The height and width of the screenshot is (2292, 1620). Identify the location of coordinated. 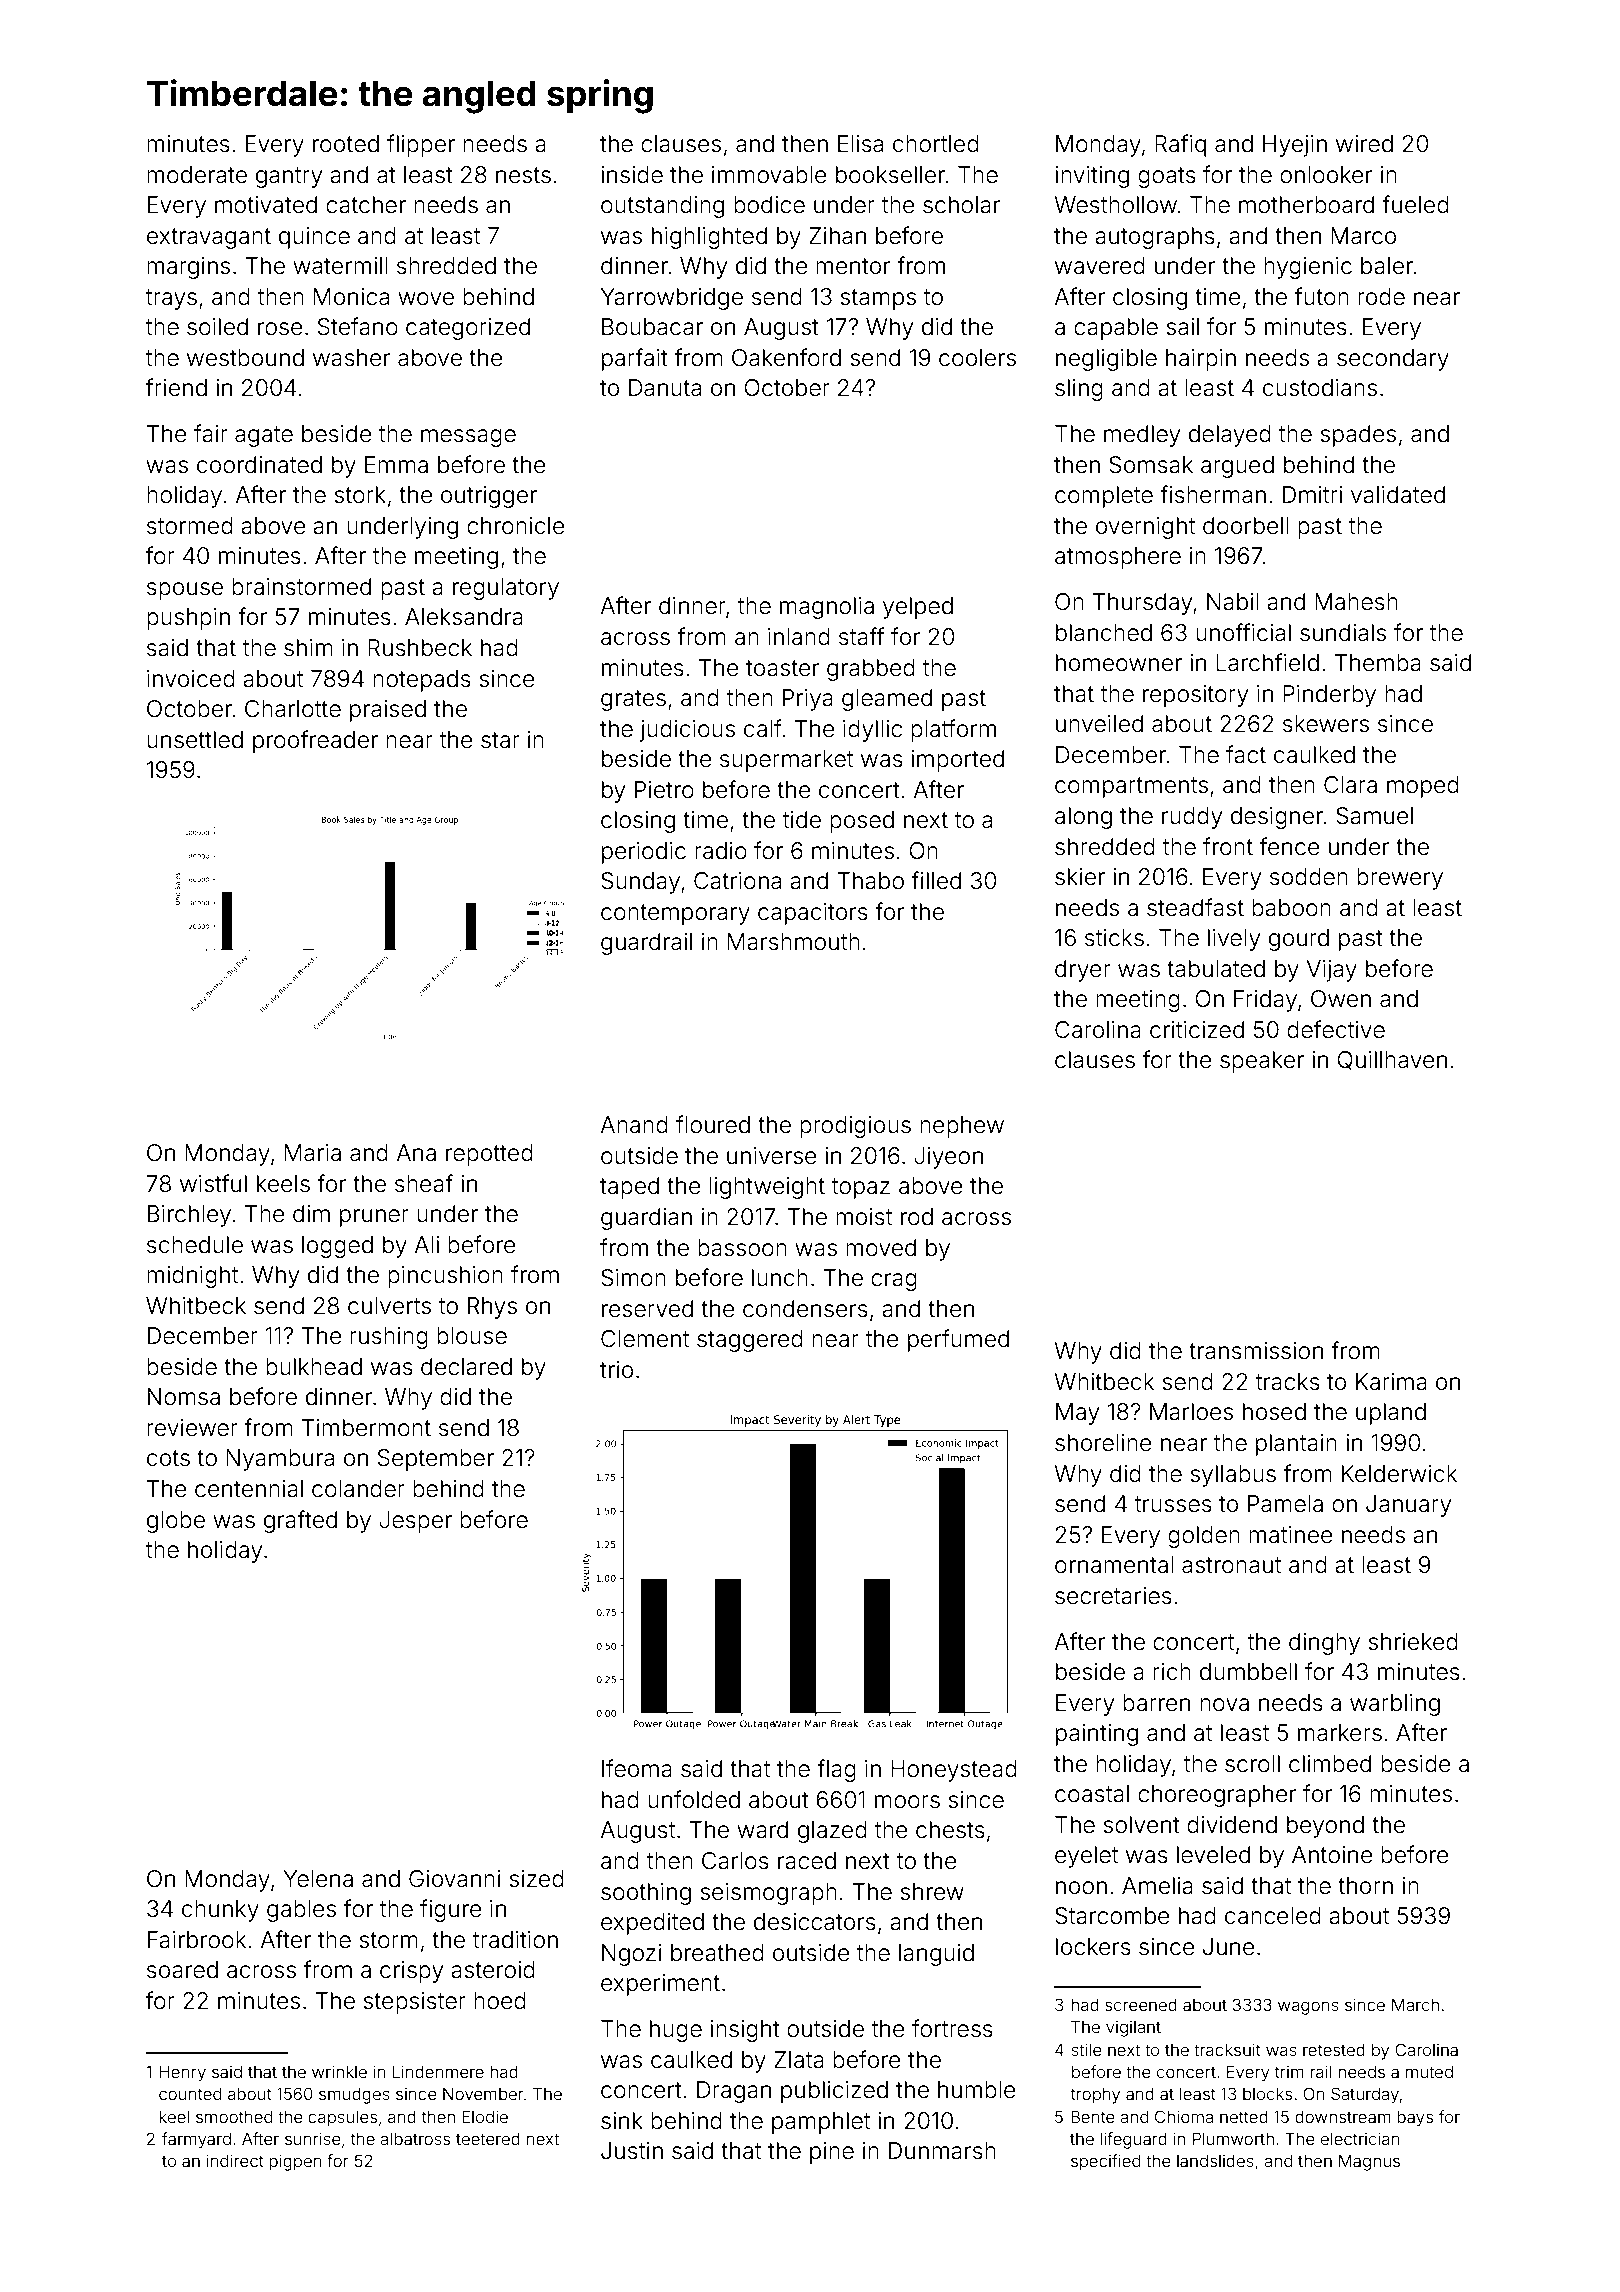
(259, 465).
